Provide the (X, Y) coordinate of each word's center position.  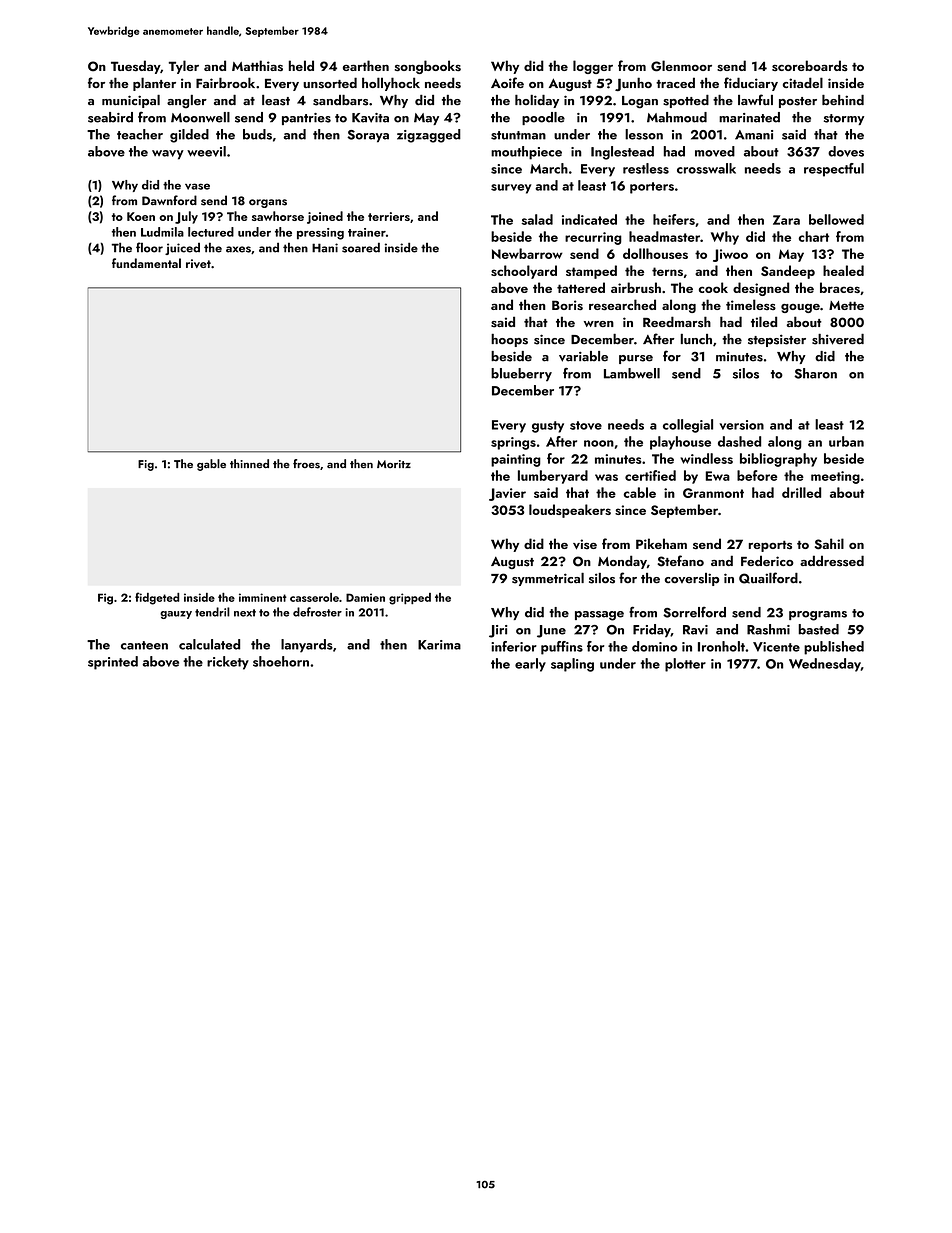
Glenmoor (681, 66)
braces (840, 287)
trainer (367, 232)
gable (211, 465)
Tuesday (135, 67)
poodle (543, 118)
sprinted (113, 663)
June (551, 631)
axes (238, 249)
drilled (801, 492)
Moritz (394, 464)
